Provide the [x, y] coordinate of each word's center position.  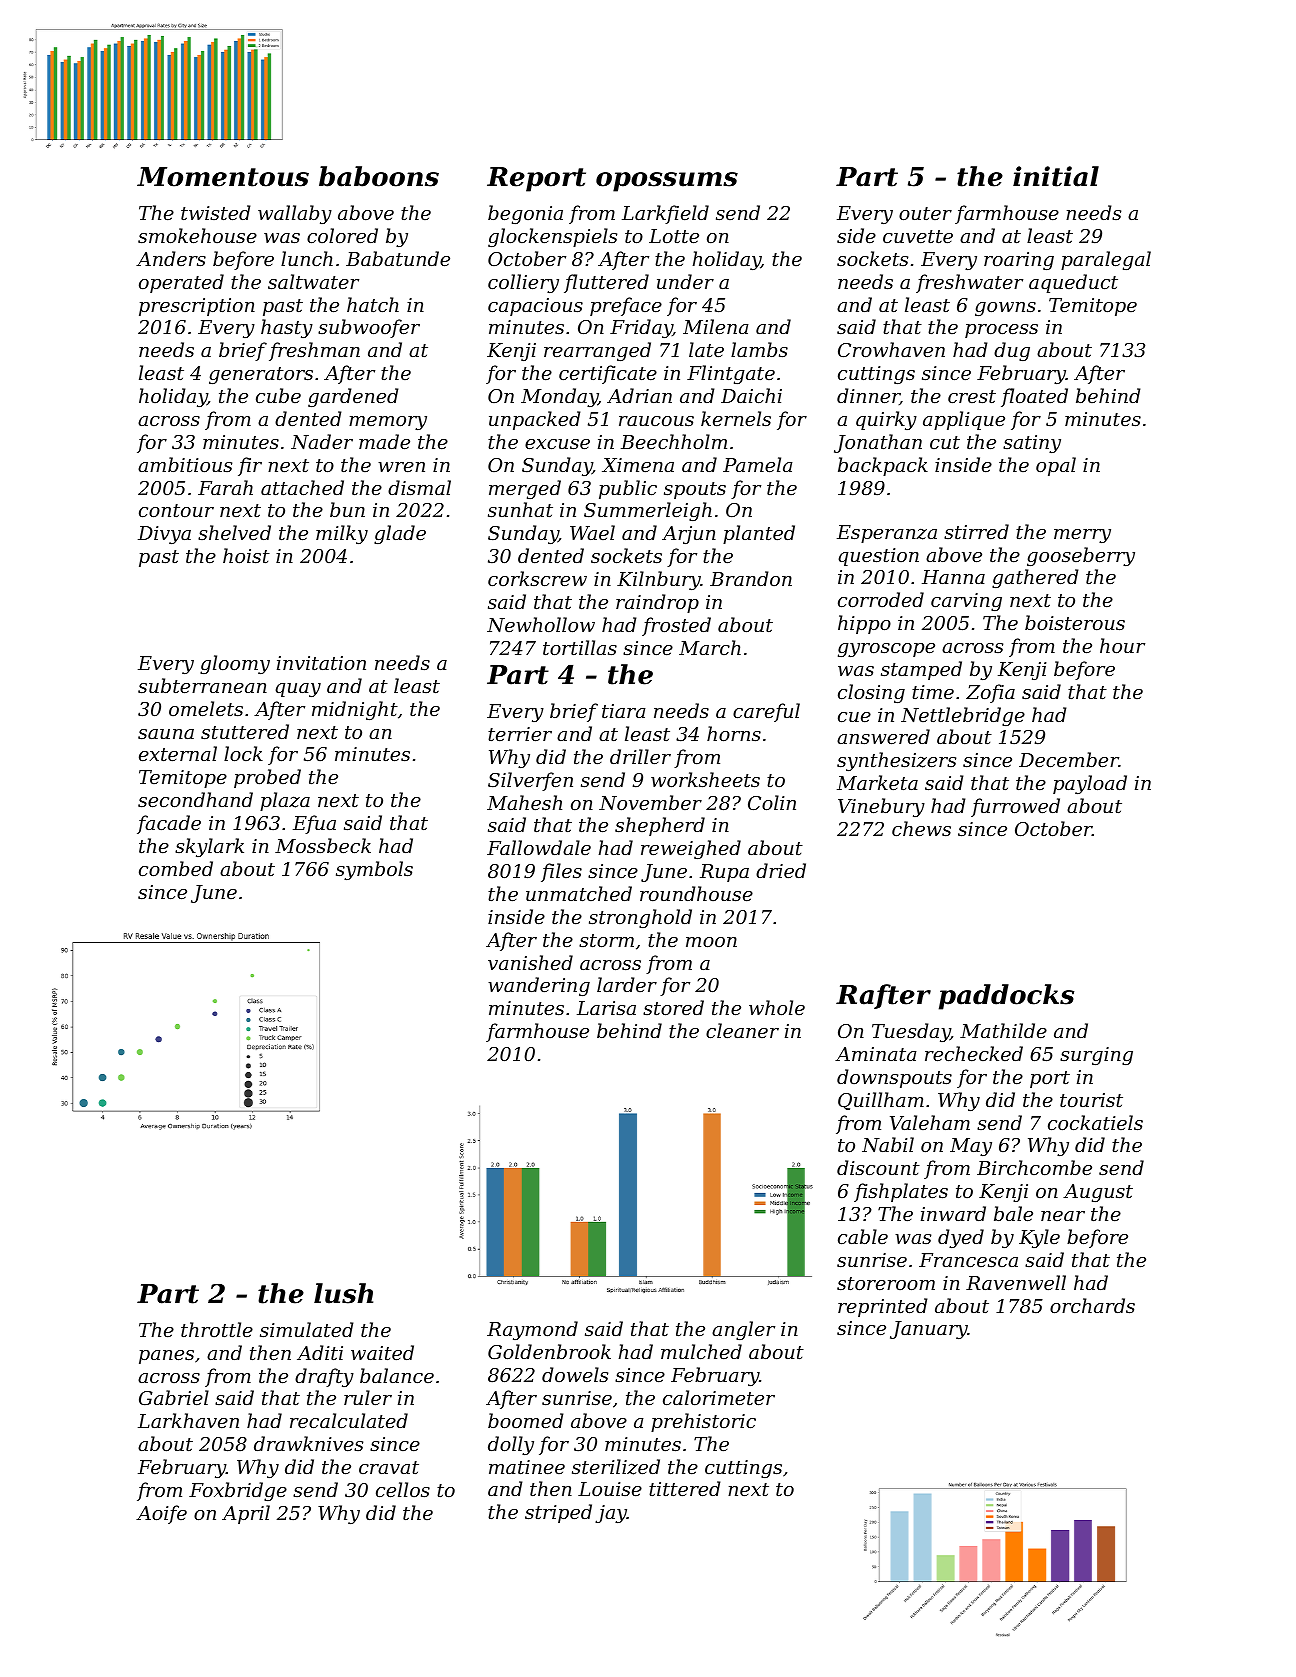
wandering [539, 986]
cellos [403, 1489]
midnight [355, 710]
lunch [307, 258]
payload [1090, 784]
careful [766, 712]
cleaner [742, 1030]
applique [964, 420]
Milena [715, 326]
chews [921, 828]
